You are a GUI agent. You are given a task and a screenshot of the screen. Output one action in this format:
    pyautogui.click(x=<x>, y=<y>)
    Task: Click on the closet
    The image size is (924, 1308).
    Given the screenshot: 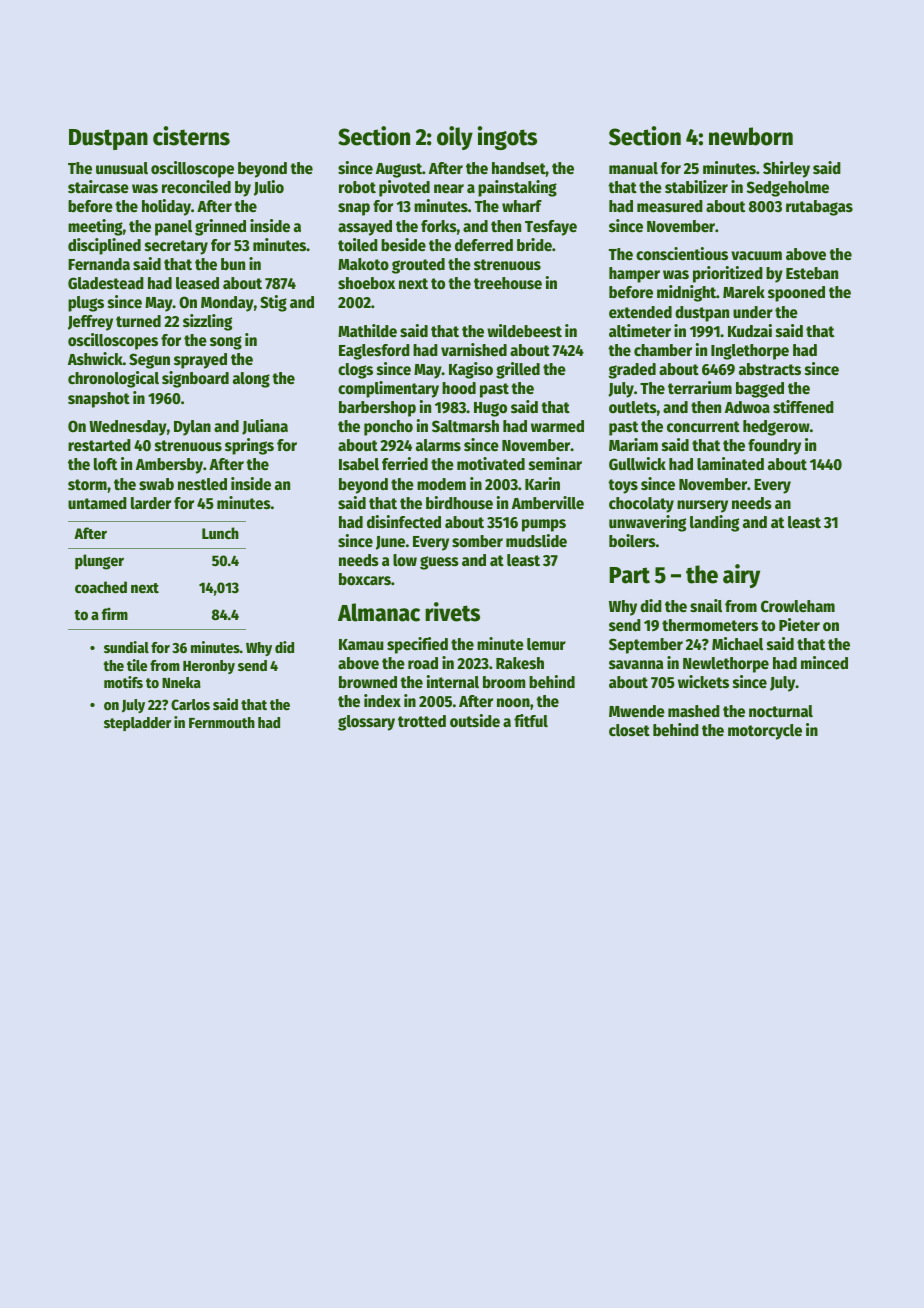 What is the action you would take?
    pyautogui.click(x=629, y=730)
